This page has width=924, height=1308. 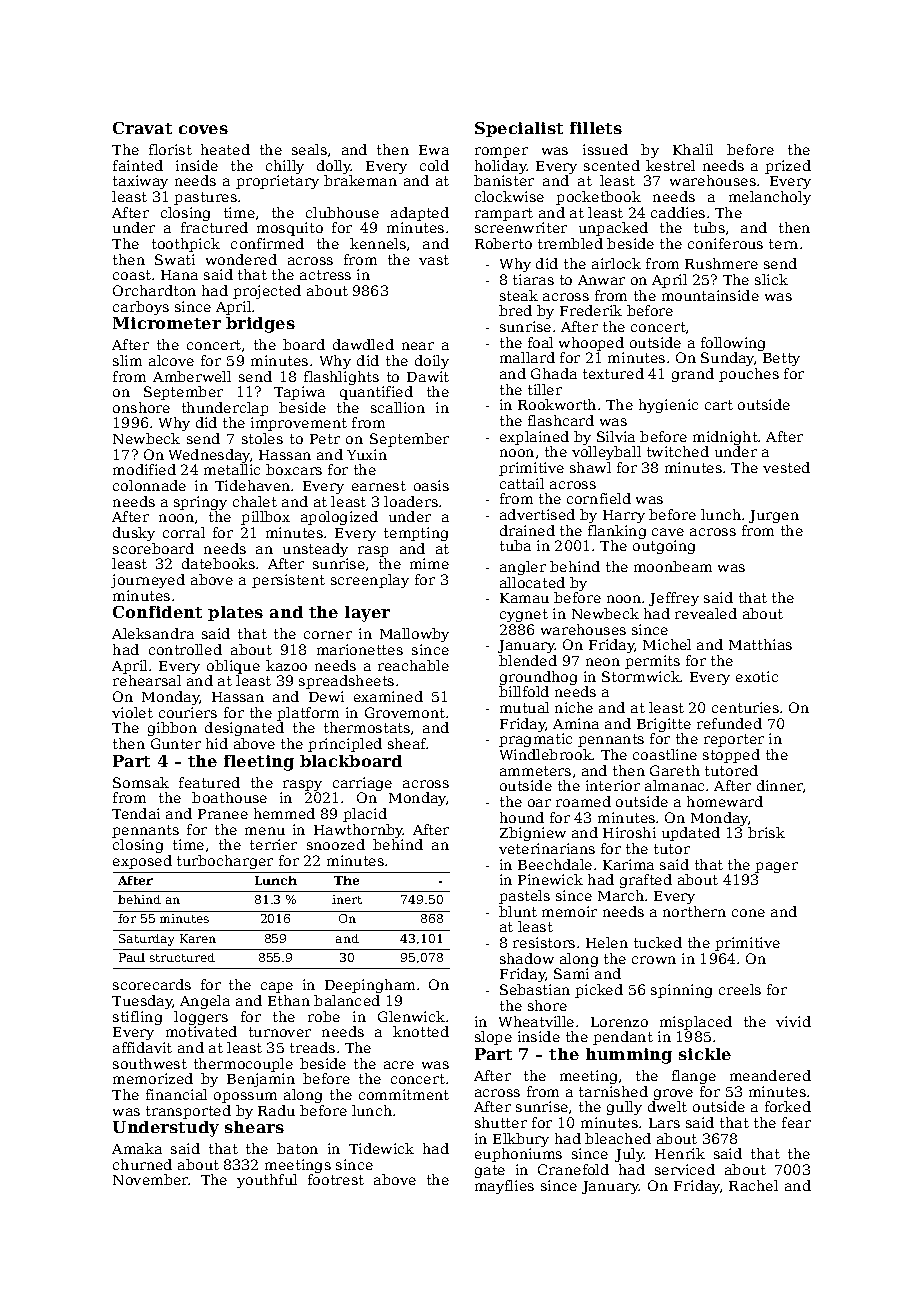 What do you see at coordinates (142, 128) in the page?
I see `Cravat` at bounding box center [142, 128].
